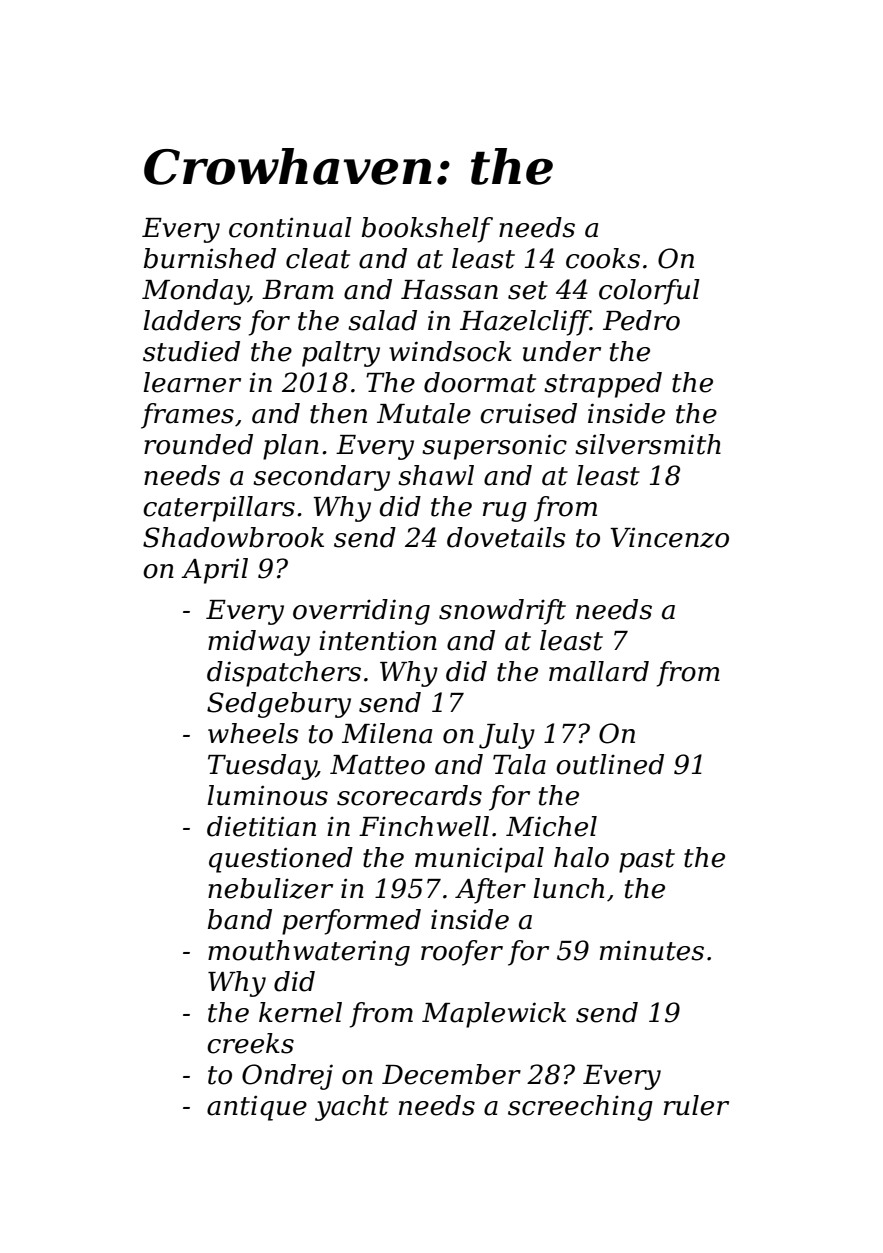  I want to click on past, so click(647, 861).
